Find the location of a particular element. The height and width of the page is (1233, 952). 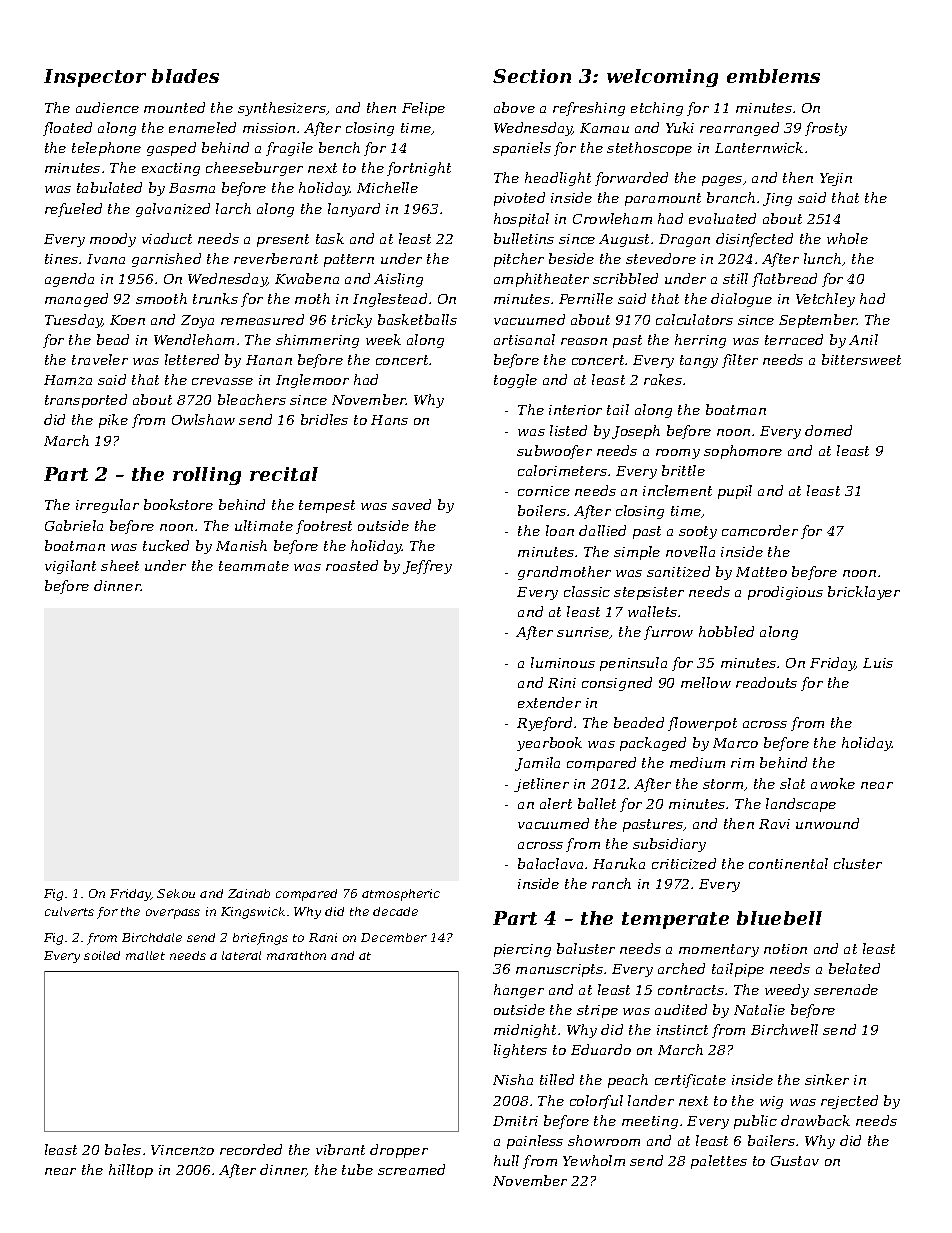

bricklayer is located at coordinates (864, 593).
